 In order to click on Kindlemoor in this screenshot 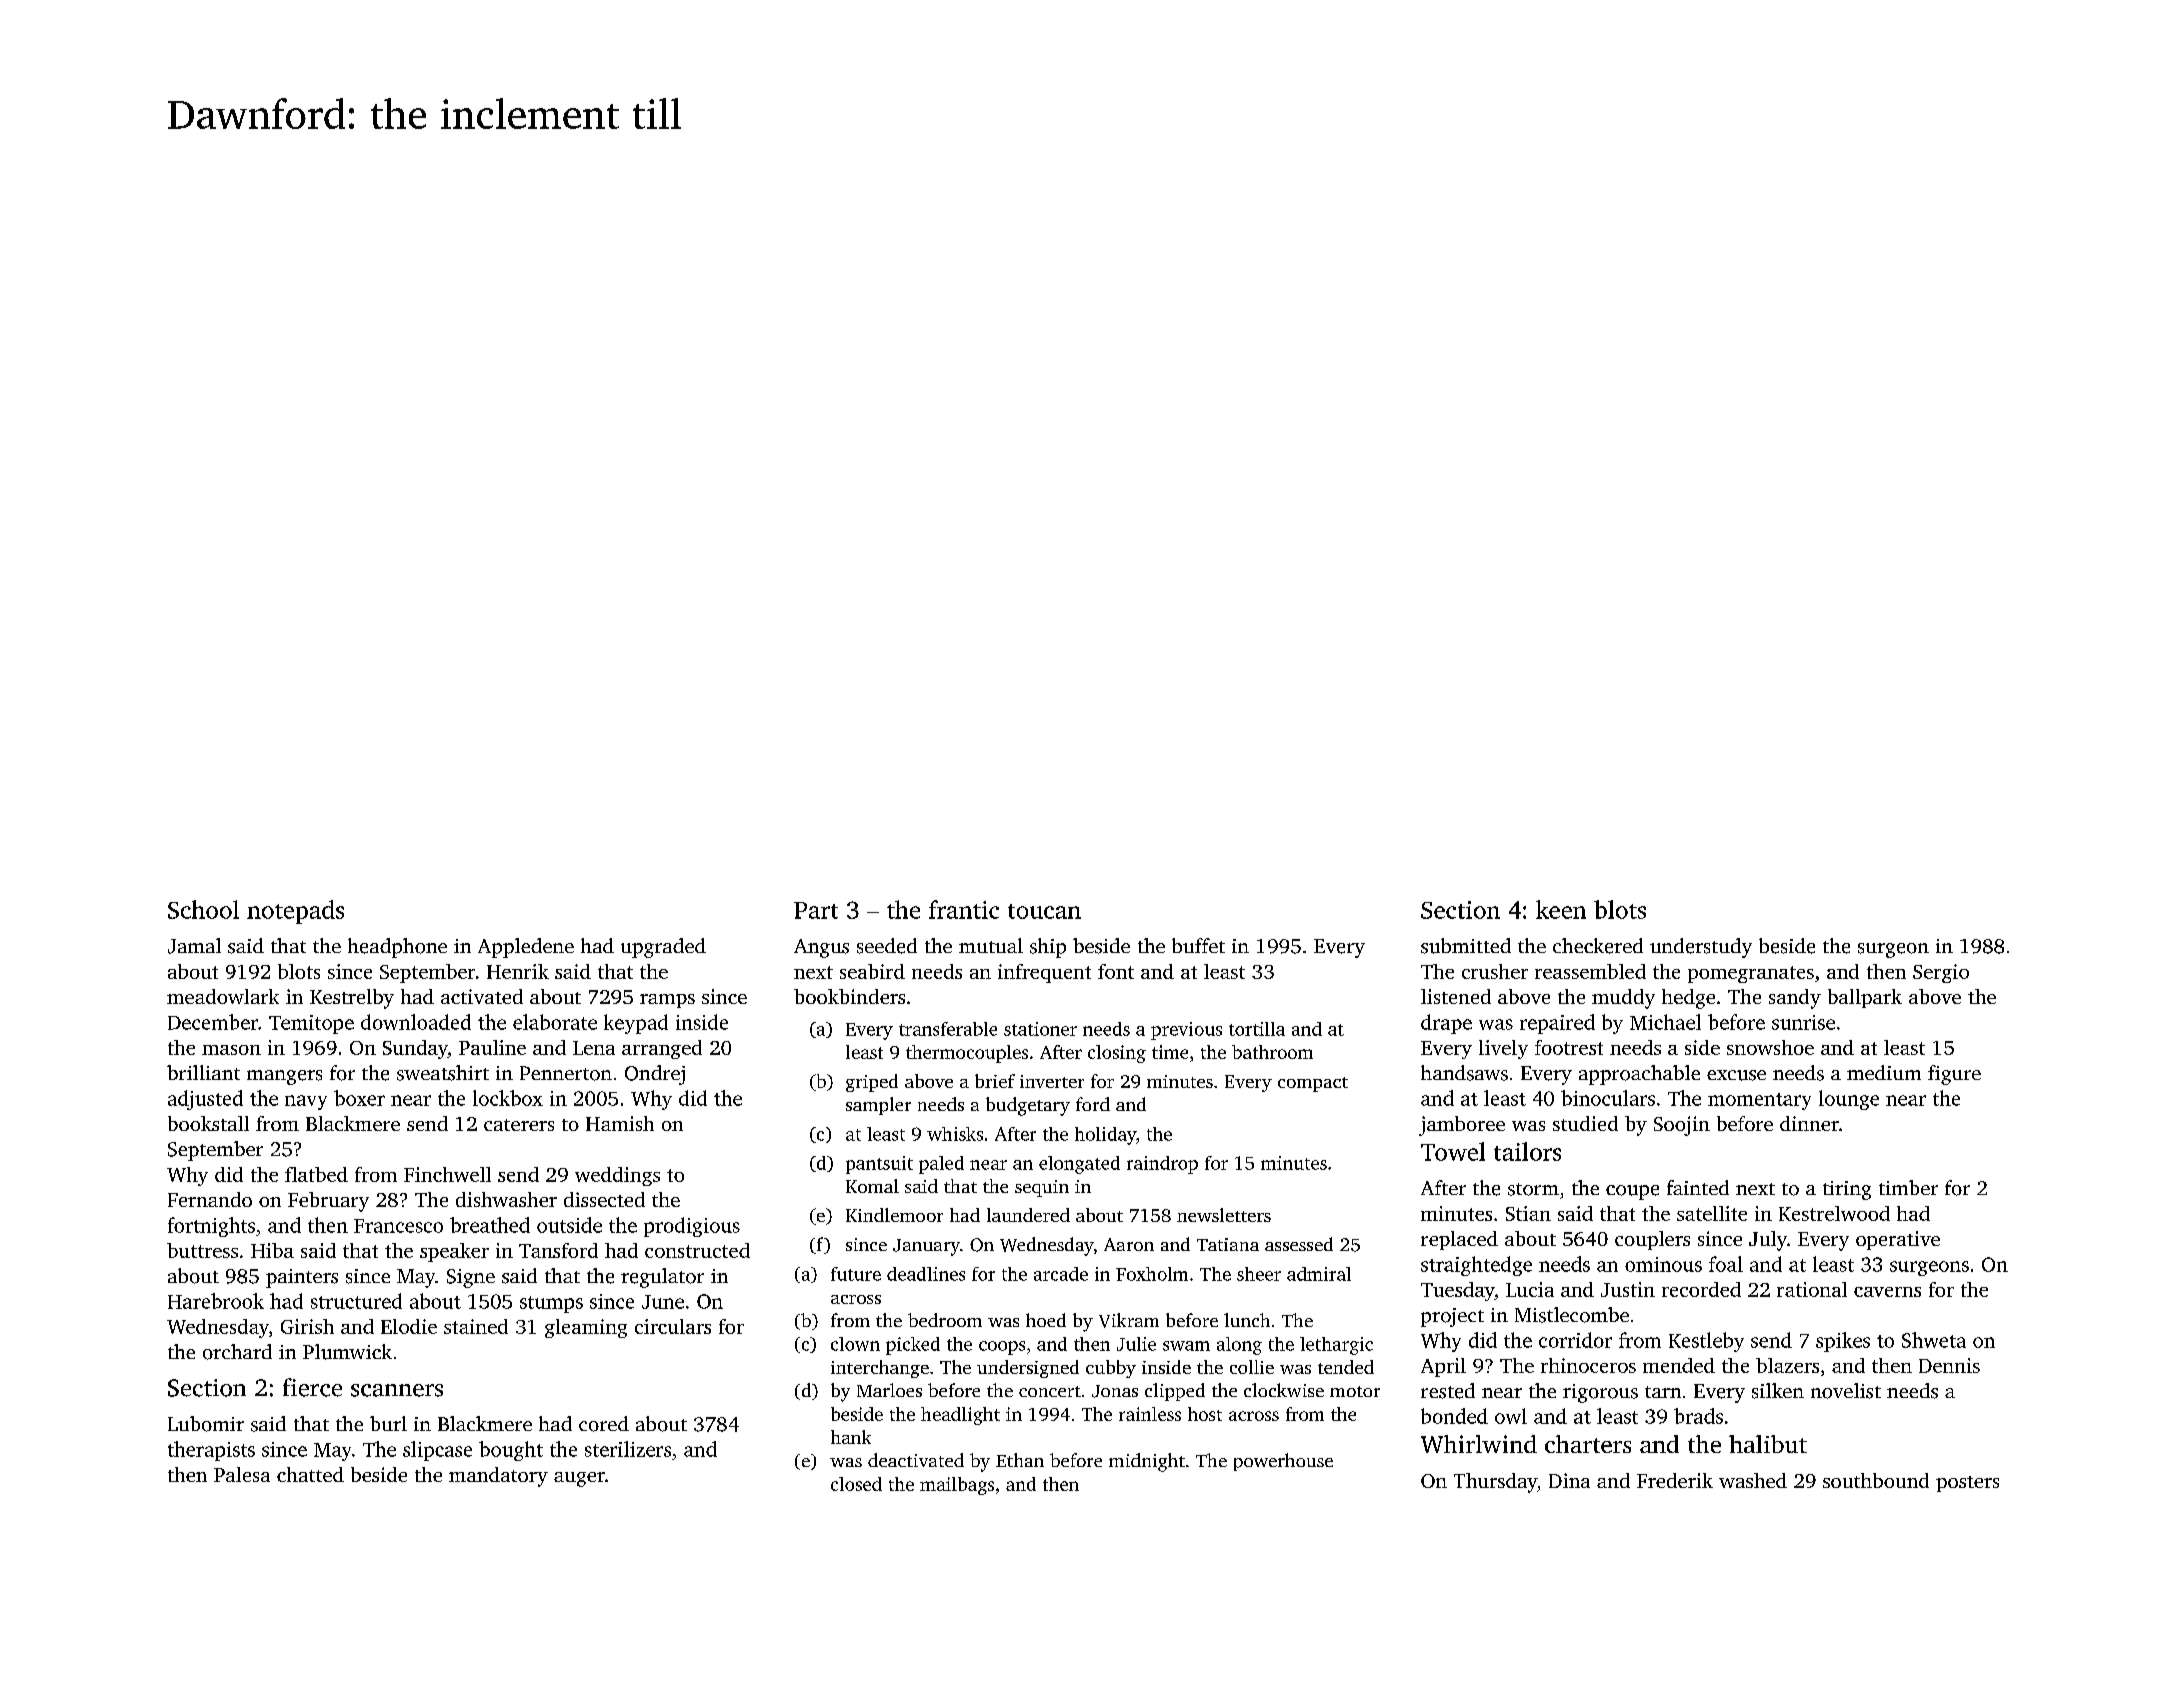, I will do `click(894, 1215)`.
